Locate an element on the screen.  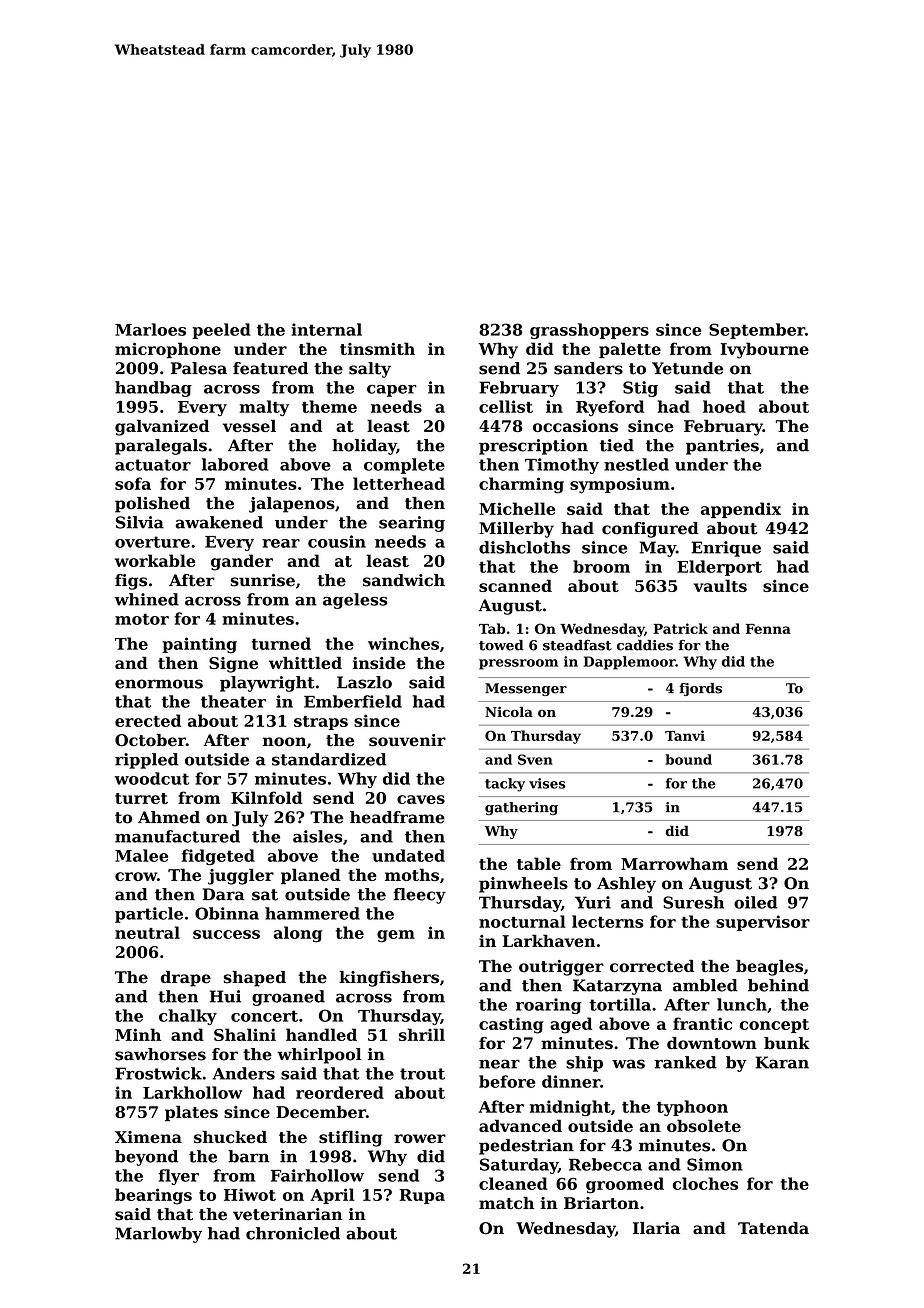
malty is located at coordinates (264, 408).
